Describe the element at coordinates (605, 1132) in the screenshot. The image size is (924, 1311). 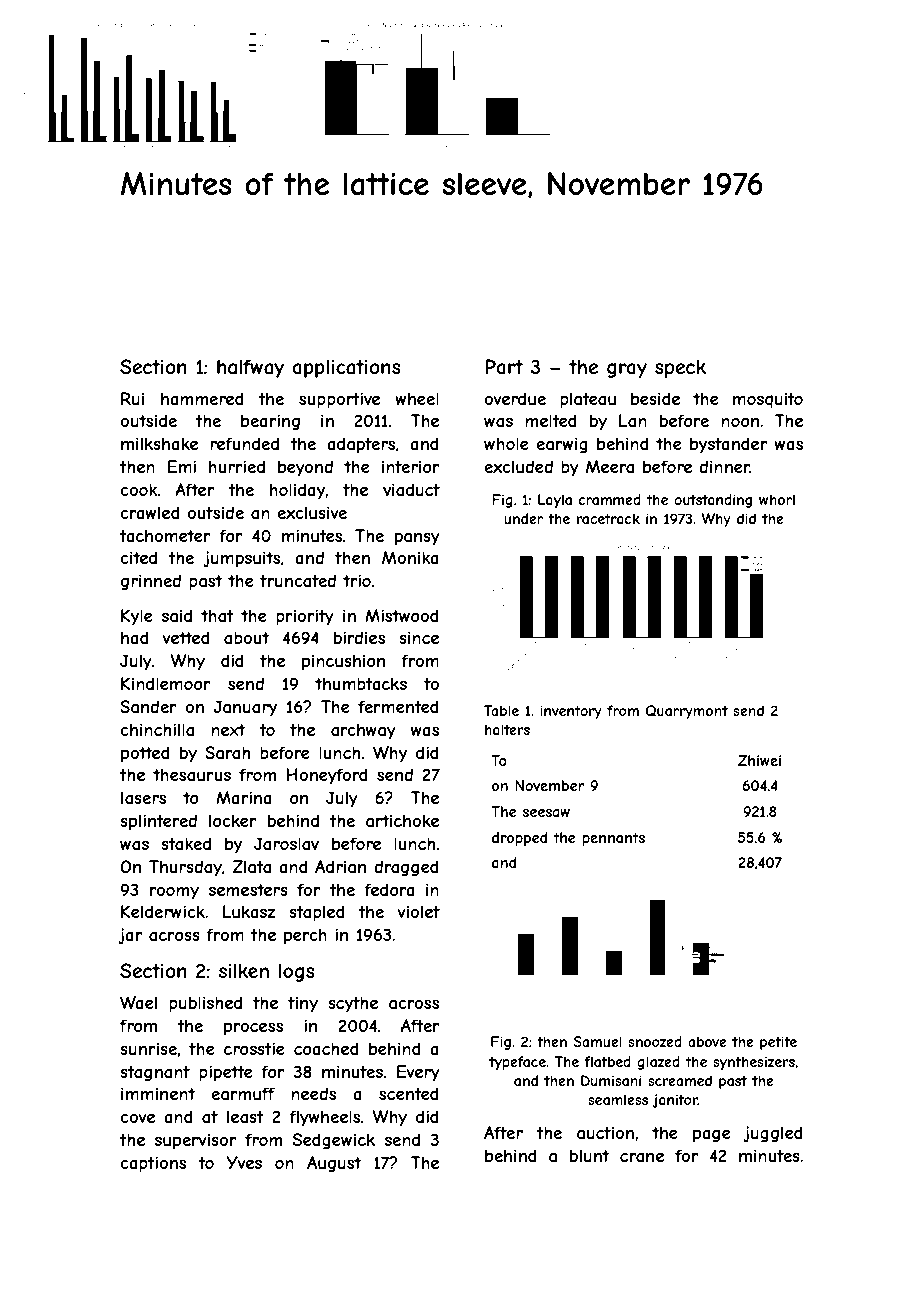
I see `auction` at that location.
